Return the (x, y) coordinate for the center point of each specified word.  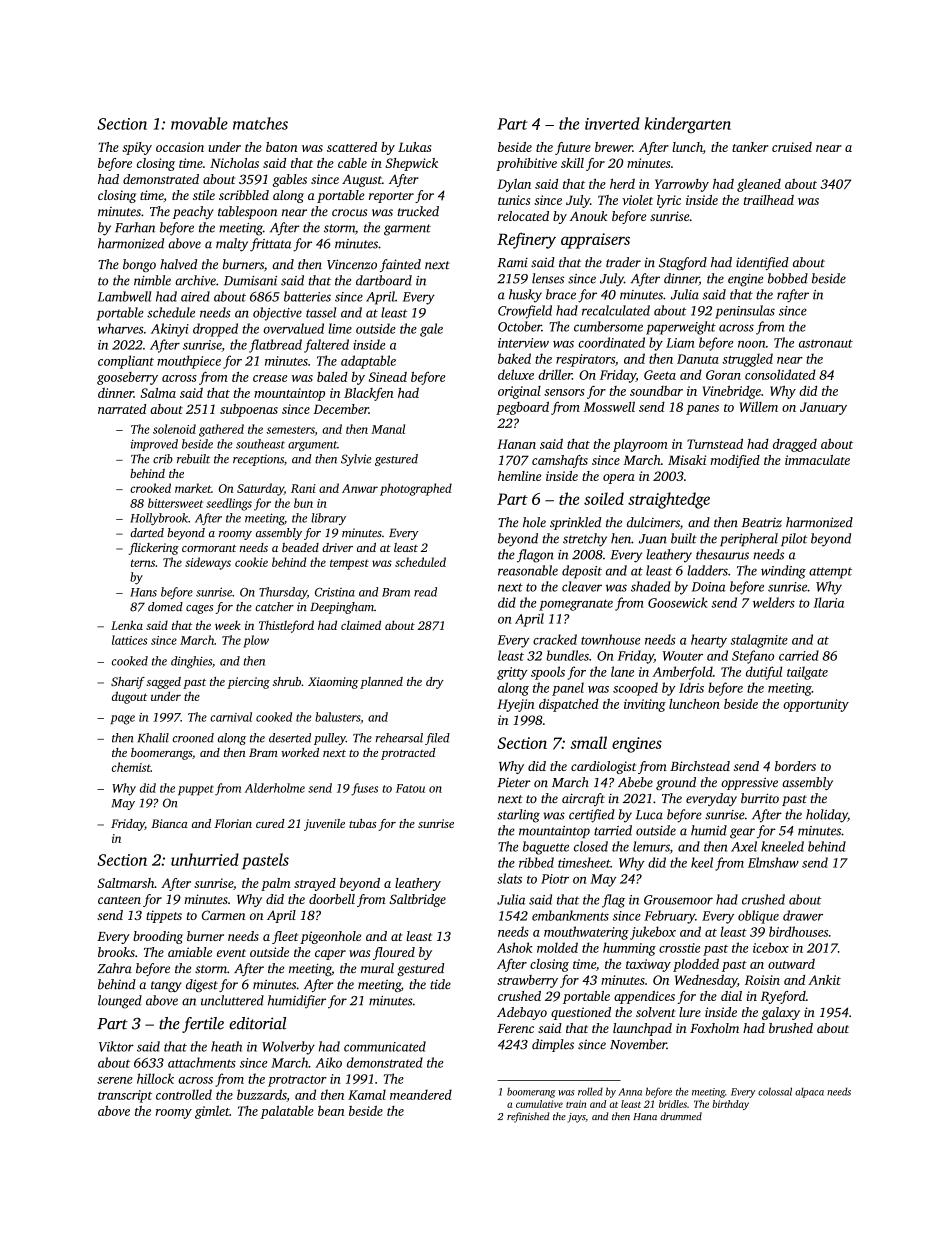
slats (509, 878)
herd (622, 184)
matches (260, 123)
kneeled (782, 846)
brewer (614, 147)
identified (762, 263)
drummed (681, 1116)
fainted (400, 265)
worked (300, 752)
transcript (125, 1096)
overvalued (293, 328)
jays (577, 1118)
